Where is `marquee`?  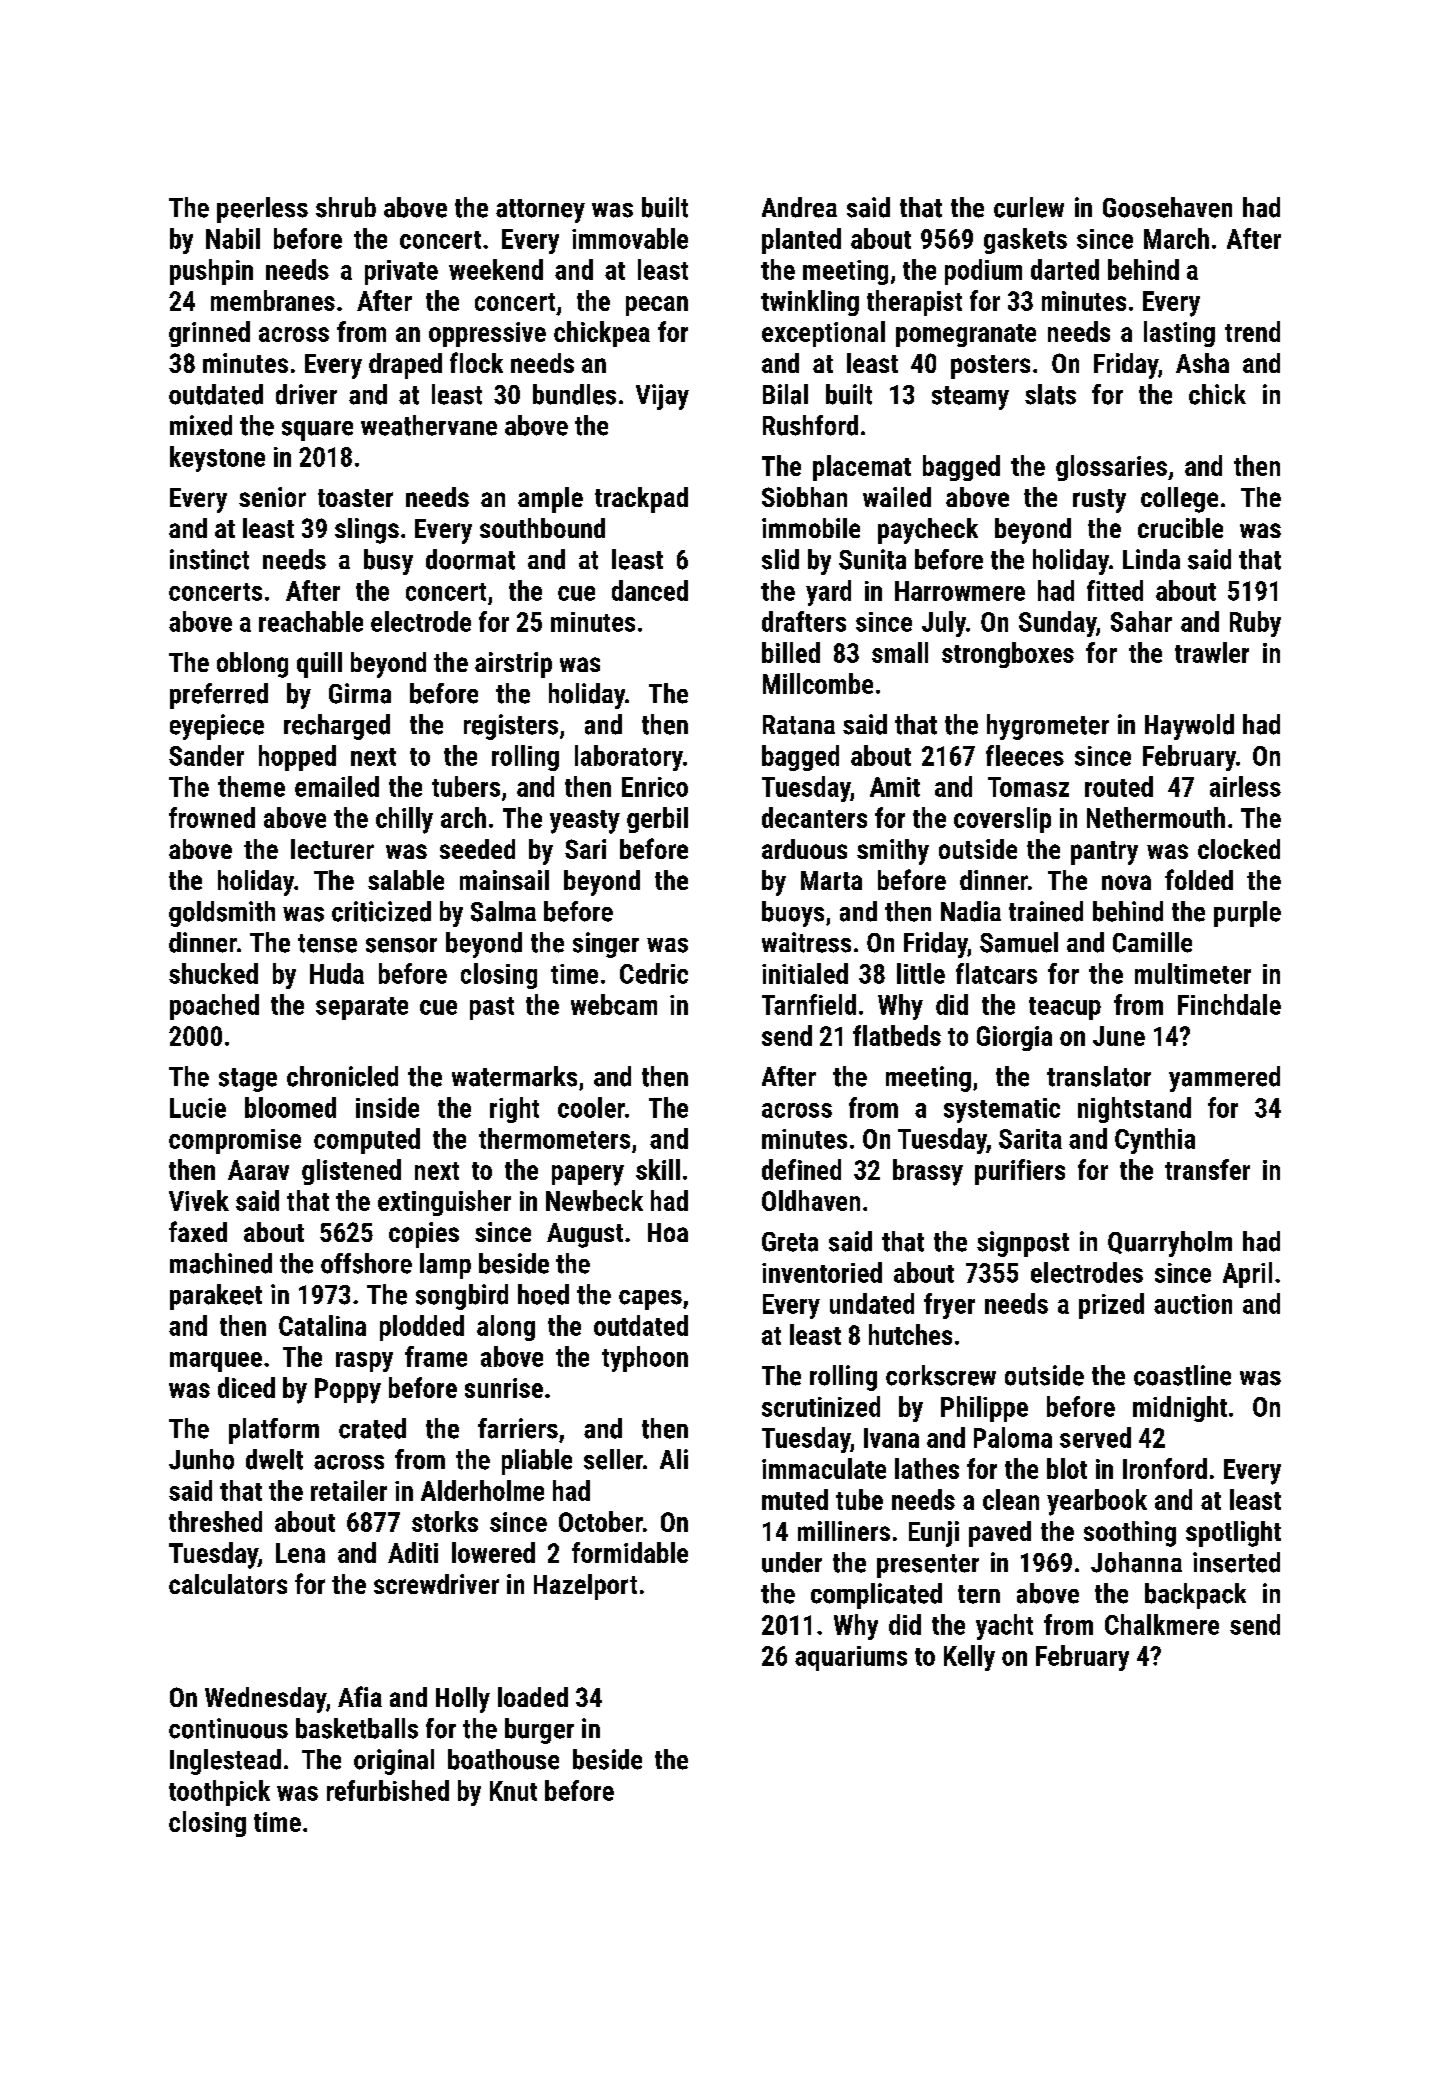
marquee is located at coordinates (216, 1362).
